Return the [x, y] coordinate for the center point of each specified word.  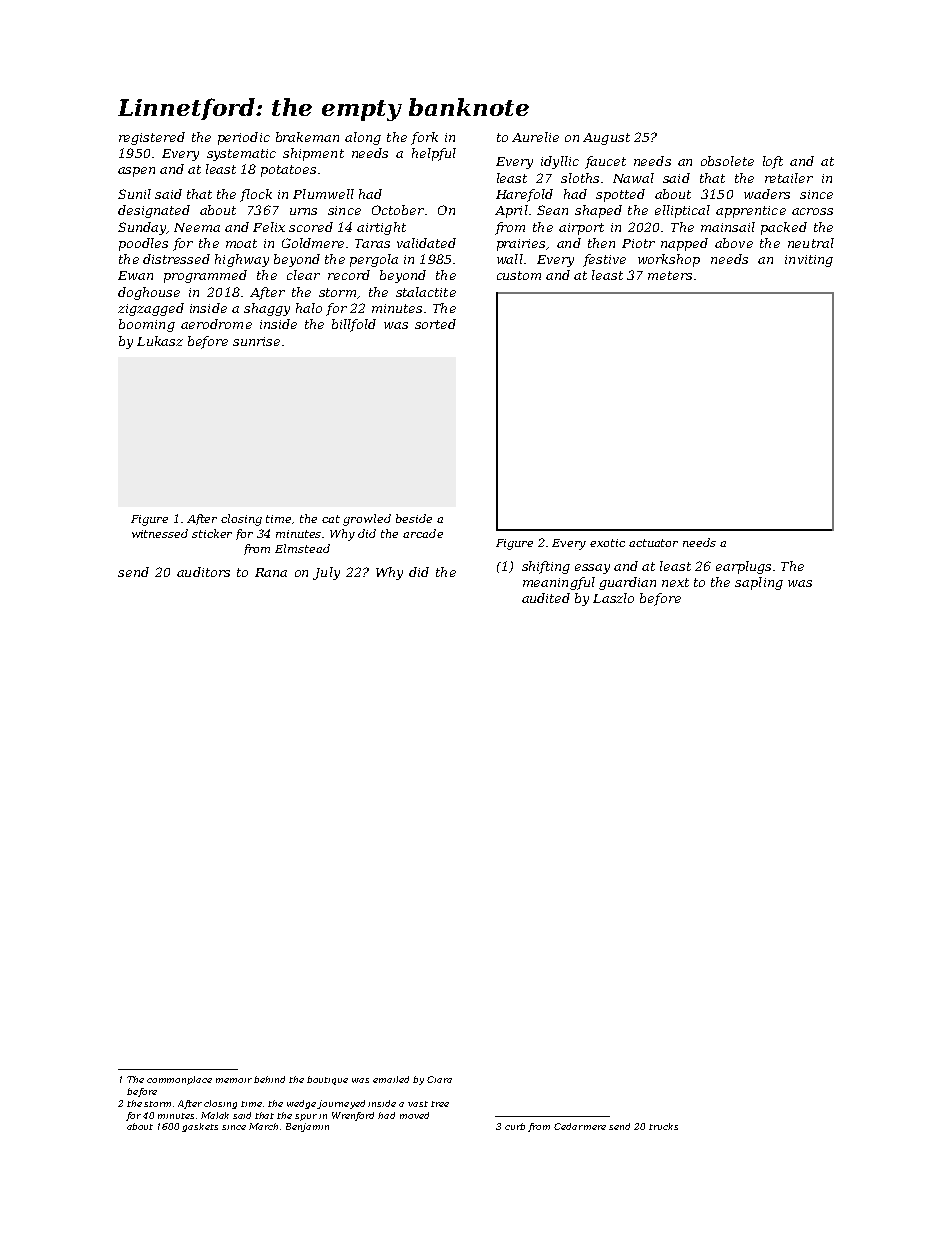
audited [546, 598]
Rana [271, 572]
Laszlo [613, 598]
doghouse [149, 293]
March [263, 1126]
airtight [381, 228]
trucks [663, 1126]
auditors [203, 572]
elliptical [682, 211]
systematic [241, 155]
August [606, 139]
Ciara [439, 1079]
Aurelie [535, 137]
